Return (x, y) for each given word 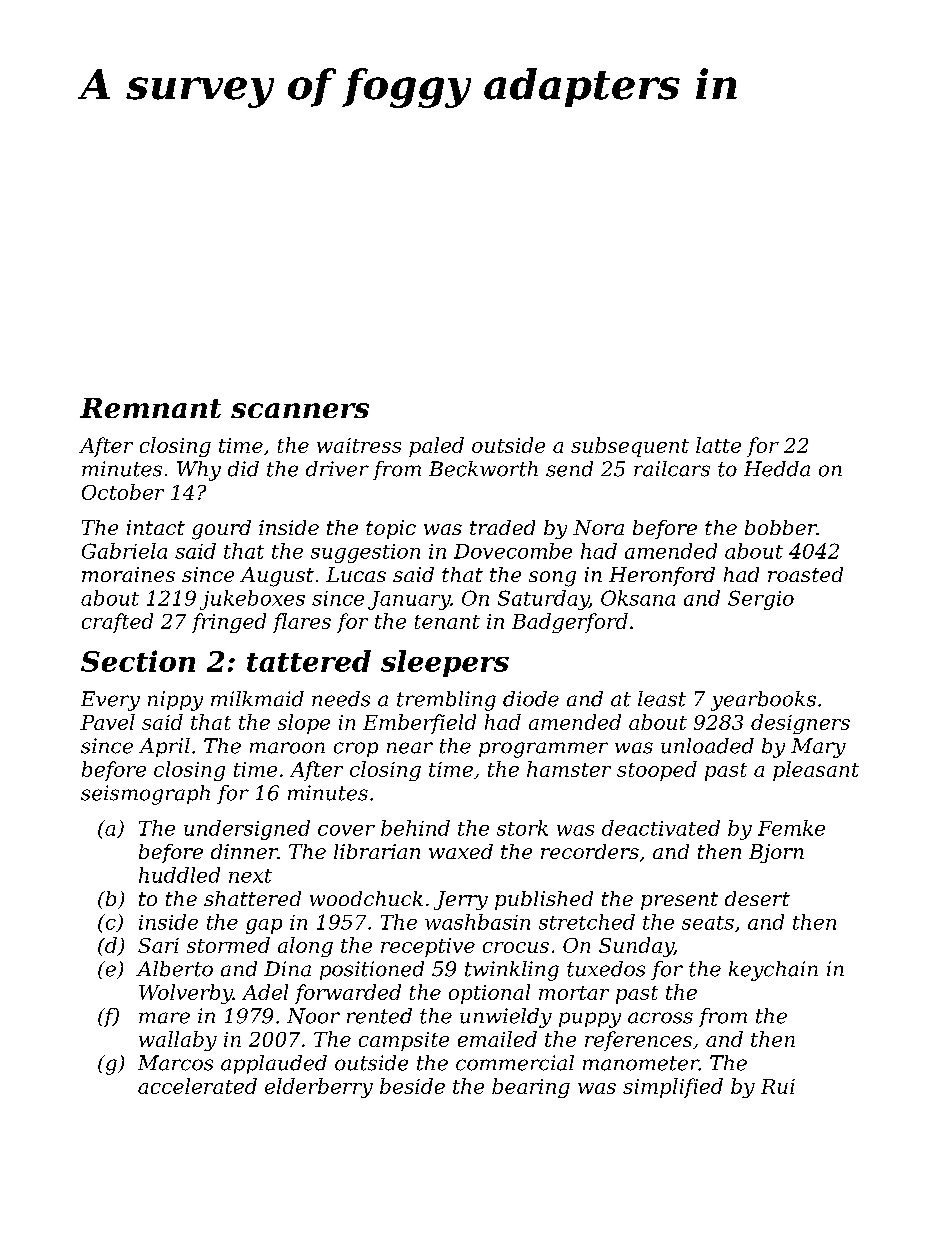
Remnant (150, 408)
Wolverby (186, 994)
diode (531, 699)
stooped (657, 771)
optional (489, 994)
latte (718, 445)
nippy (175, 701)
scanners (300, 410)
